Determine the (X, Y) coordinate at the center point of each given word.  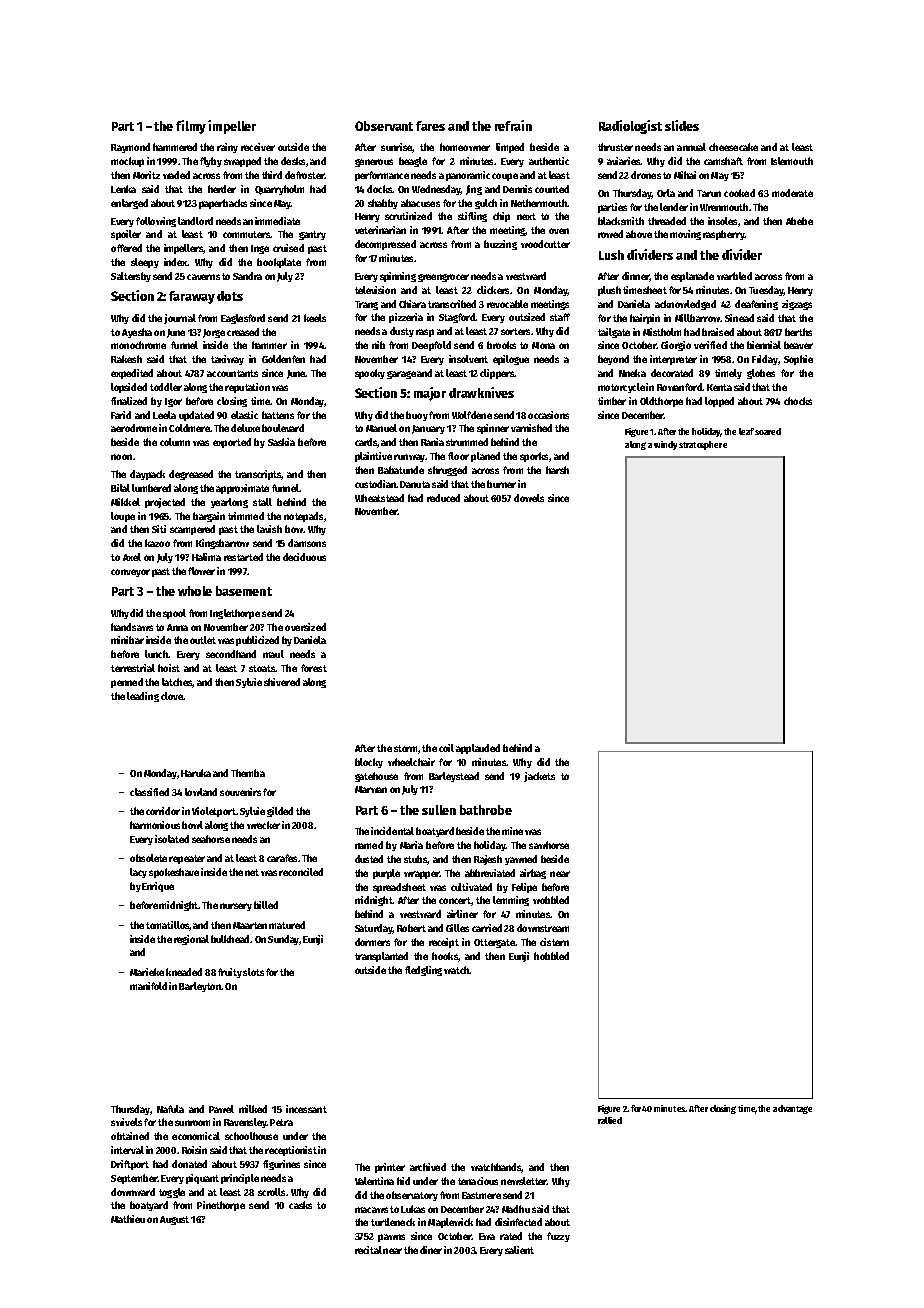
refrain (513, 125)
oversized (305, 627)
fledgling (423, 971)
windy (665, 445)
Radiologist (630, 127)
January (428, 429)
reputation (247, 388)
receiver (258, 147)
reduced (443, 498)
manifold (148, 986)
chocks (798, 401)
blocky (369, 763)
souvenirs (240, 792)
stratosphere (703, 445)
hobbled (551, 956)
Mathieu (128, 1219)
